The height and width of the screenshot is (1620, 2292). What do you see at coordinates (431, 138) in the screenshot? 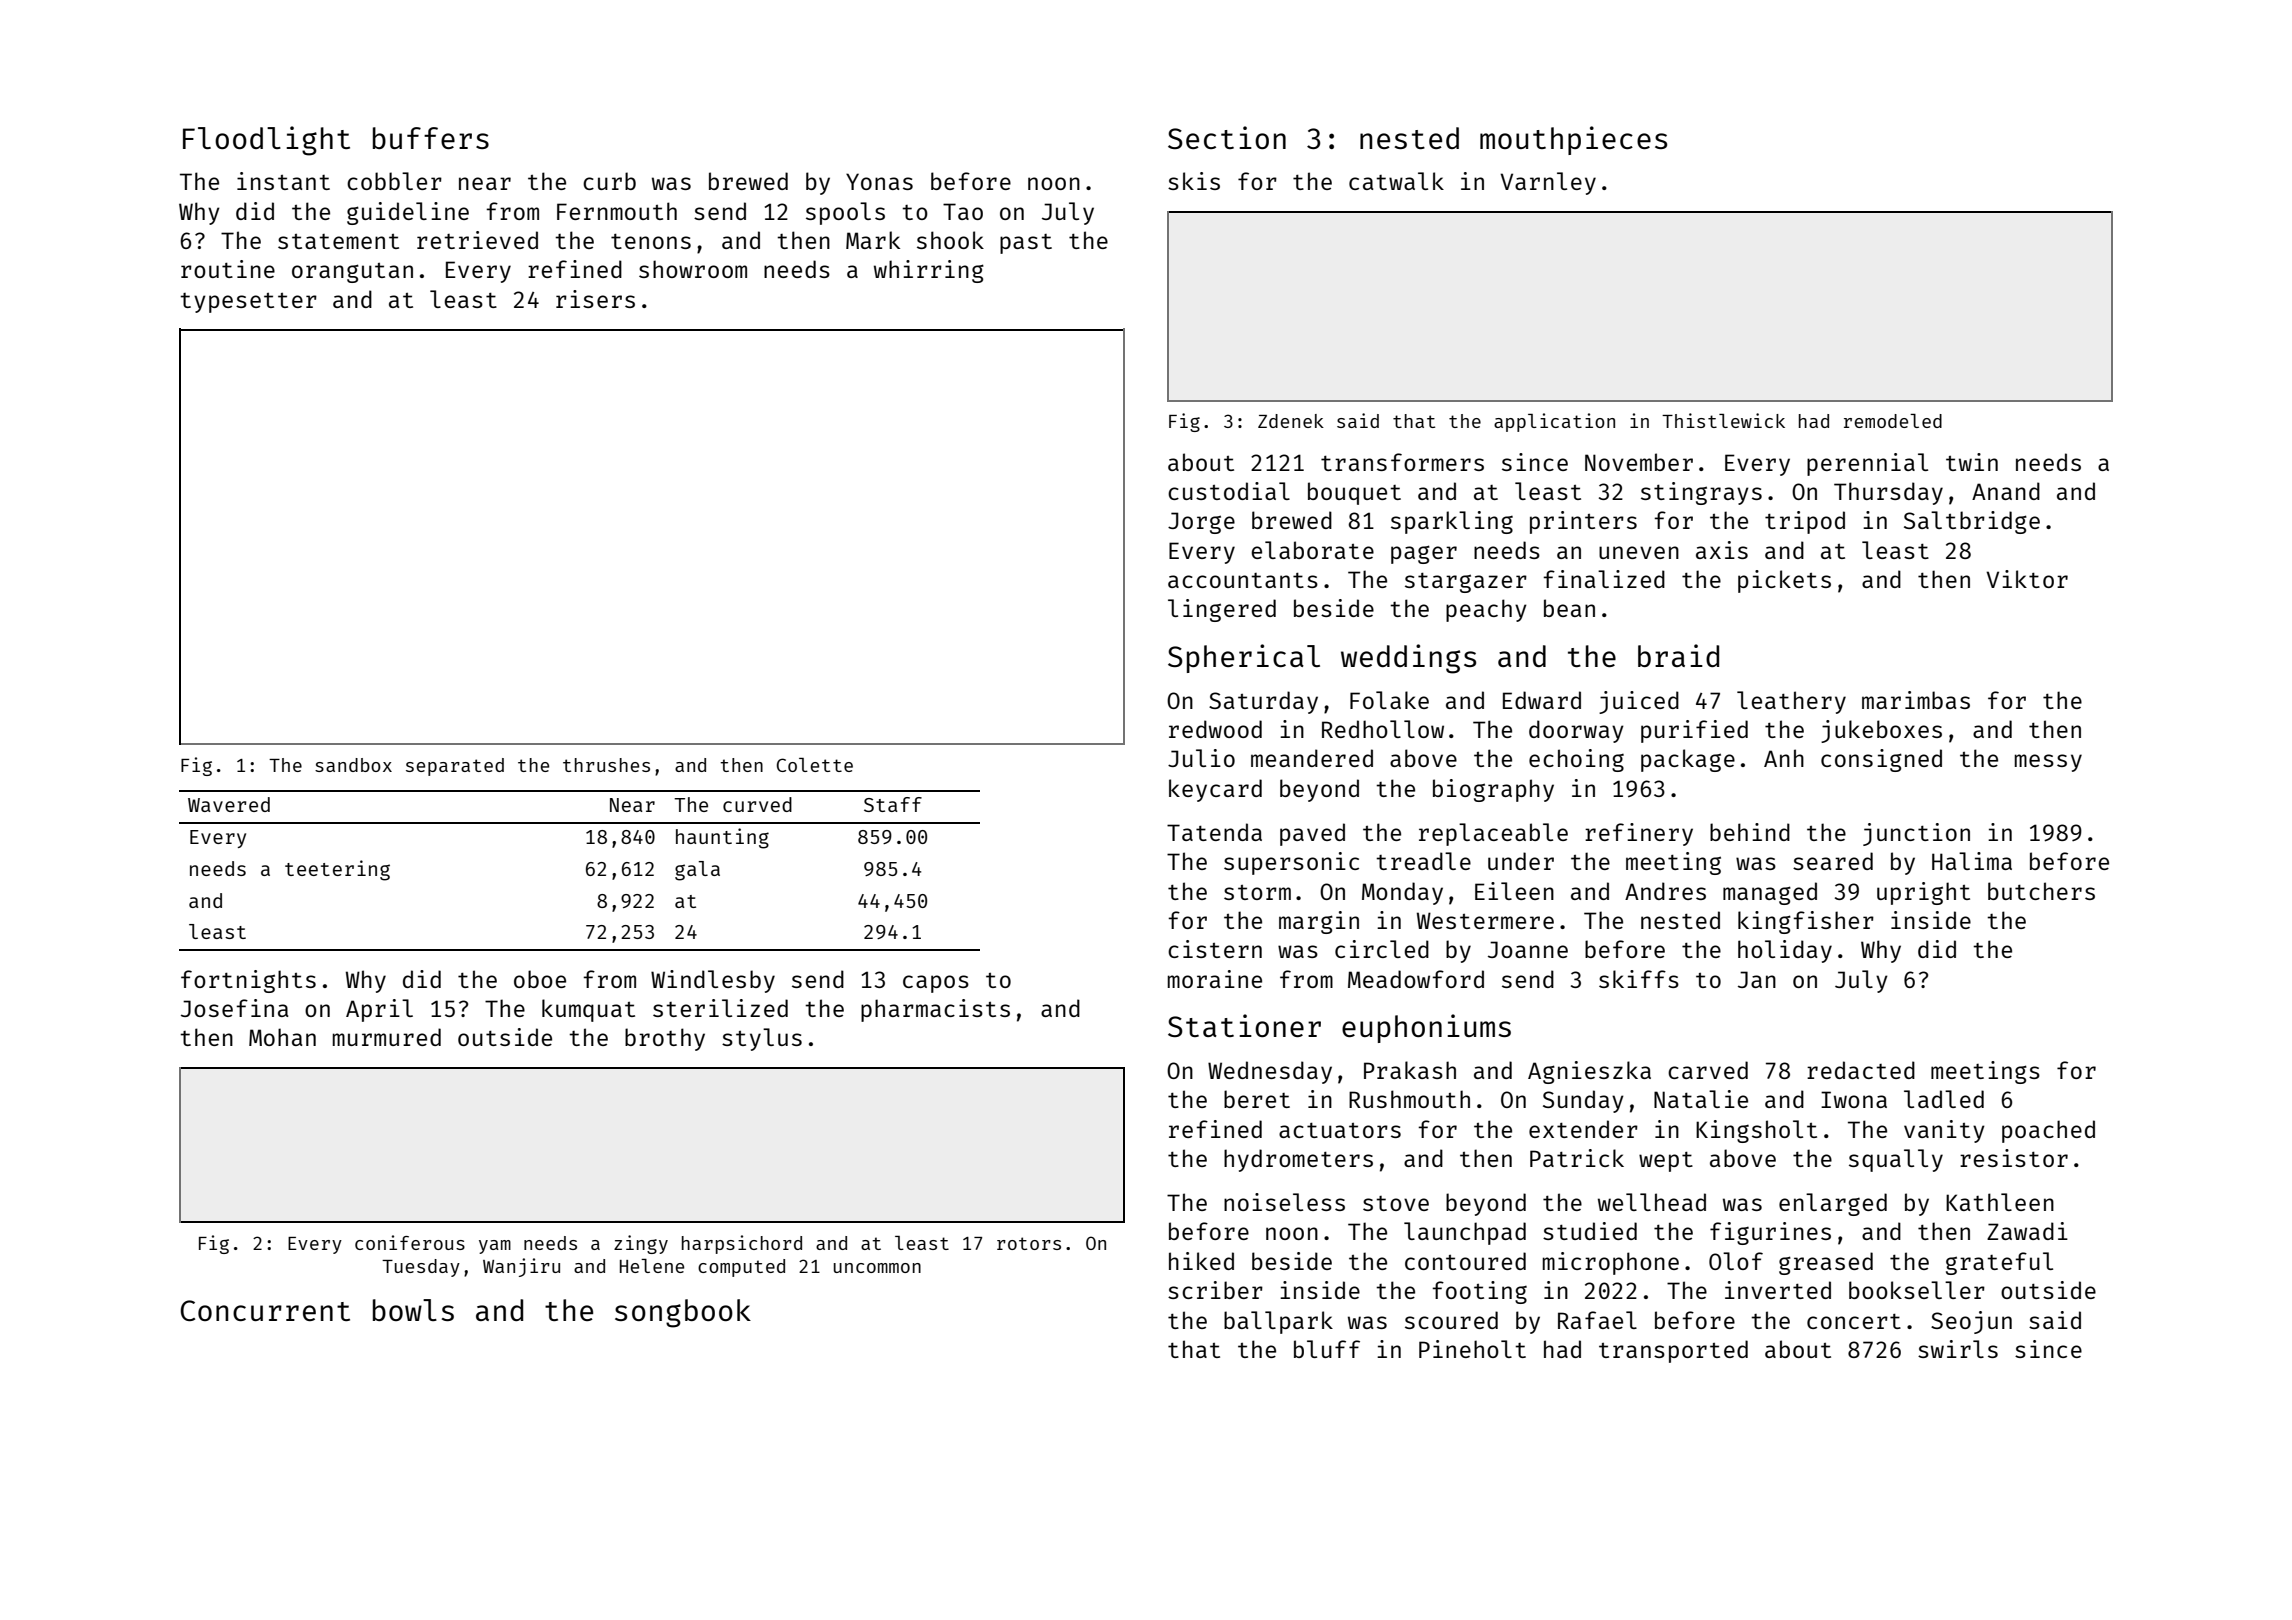
I see `buffers` at bounding box center [431, 138].
